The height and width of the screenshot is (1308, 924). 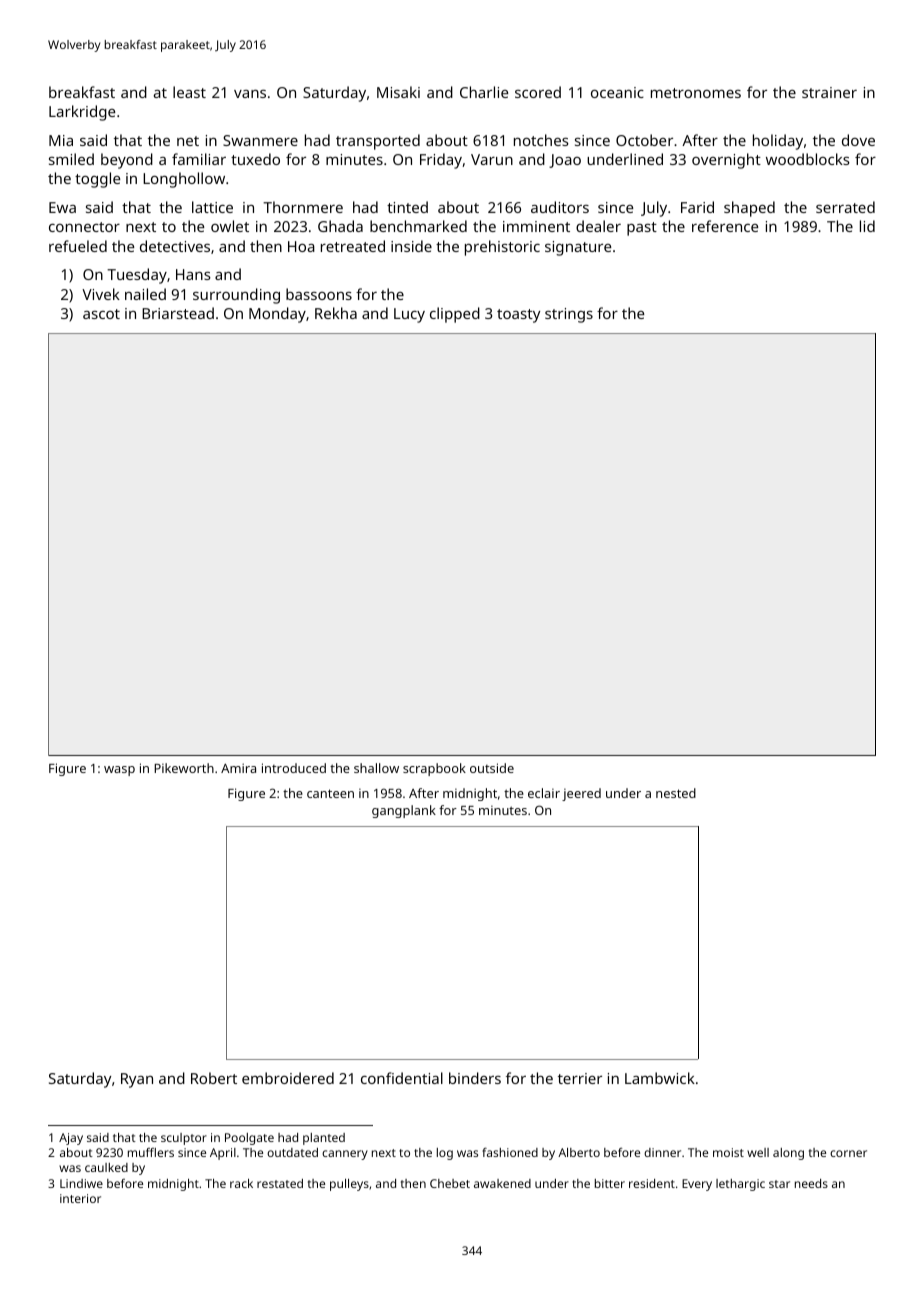 What do you see at coordinates (808, 159) in the screenshot?
I see `woodblocks` at bounding box center [808, 159].
